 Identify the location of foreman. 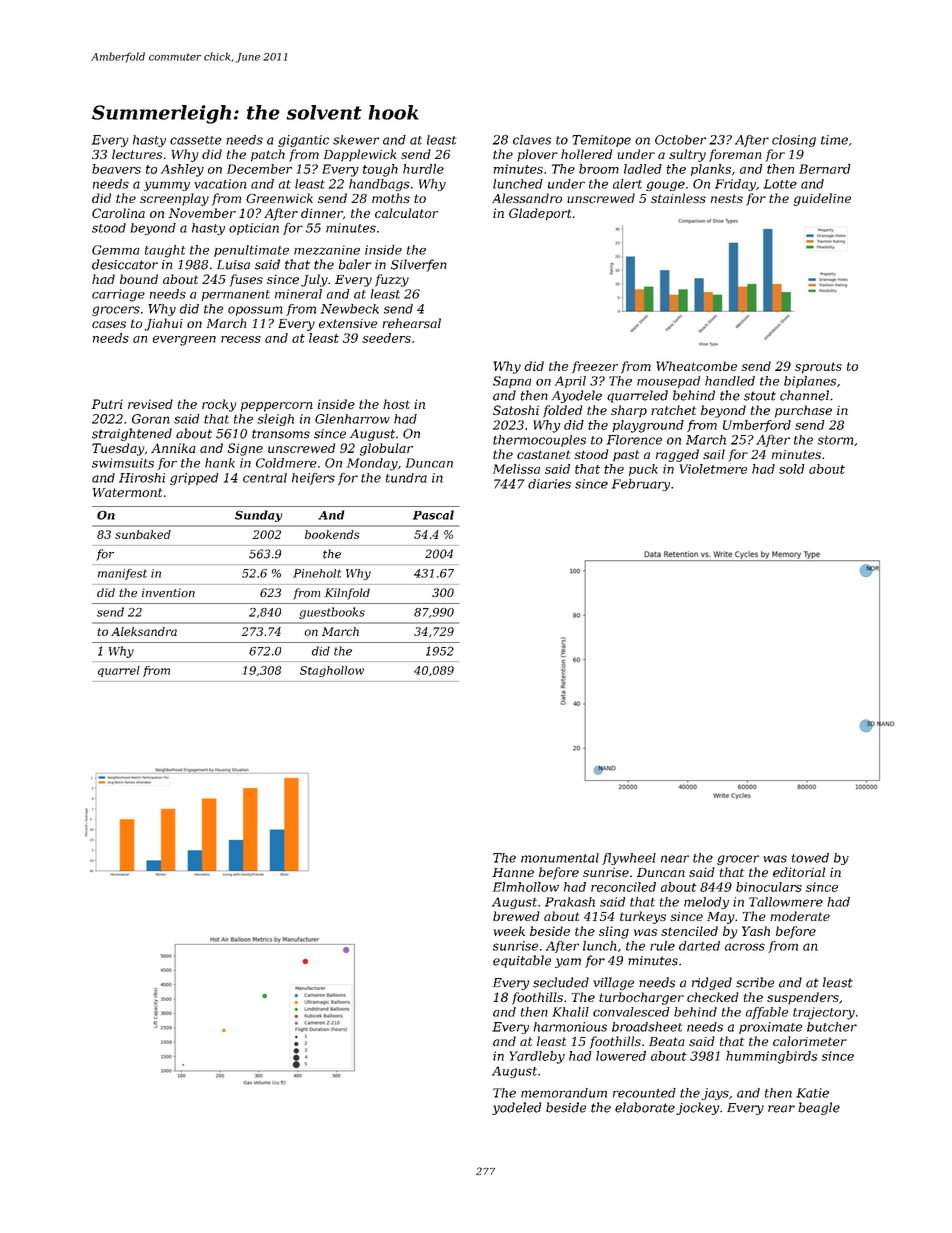
(735, 155).
